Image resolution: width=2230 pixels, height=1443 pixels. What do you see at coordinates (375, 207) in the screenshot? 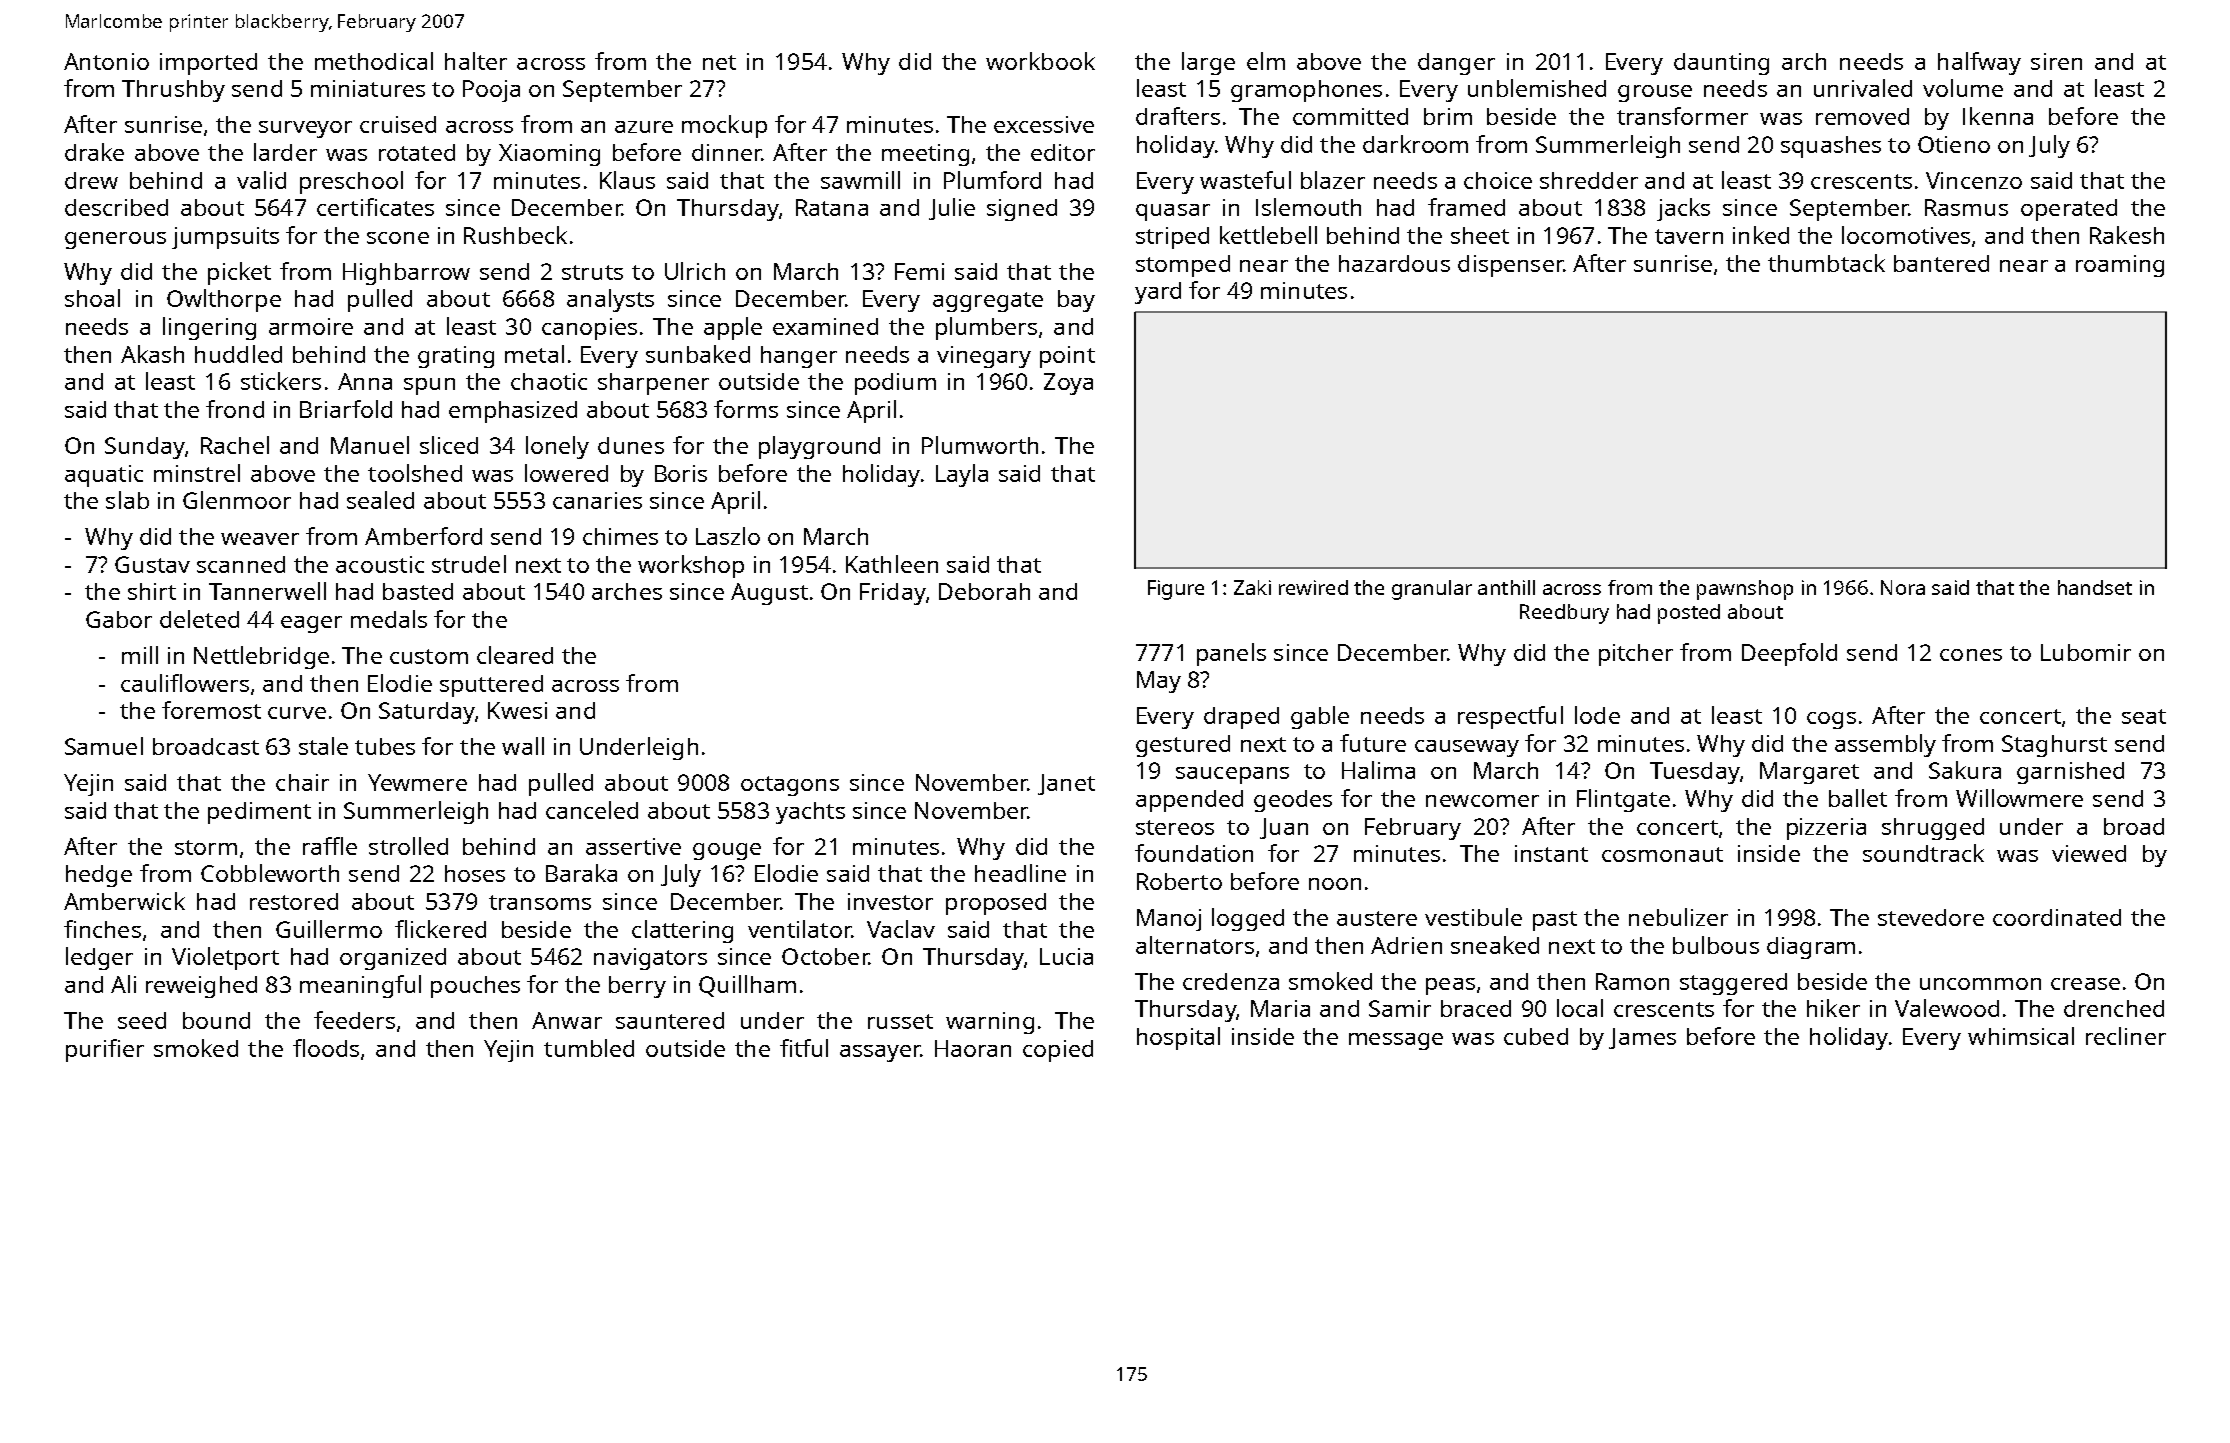
I see `certificates` at bounding box center [375, 207].
